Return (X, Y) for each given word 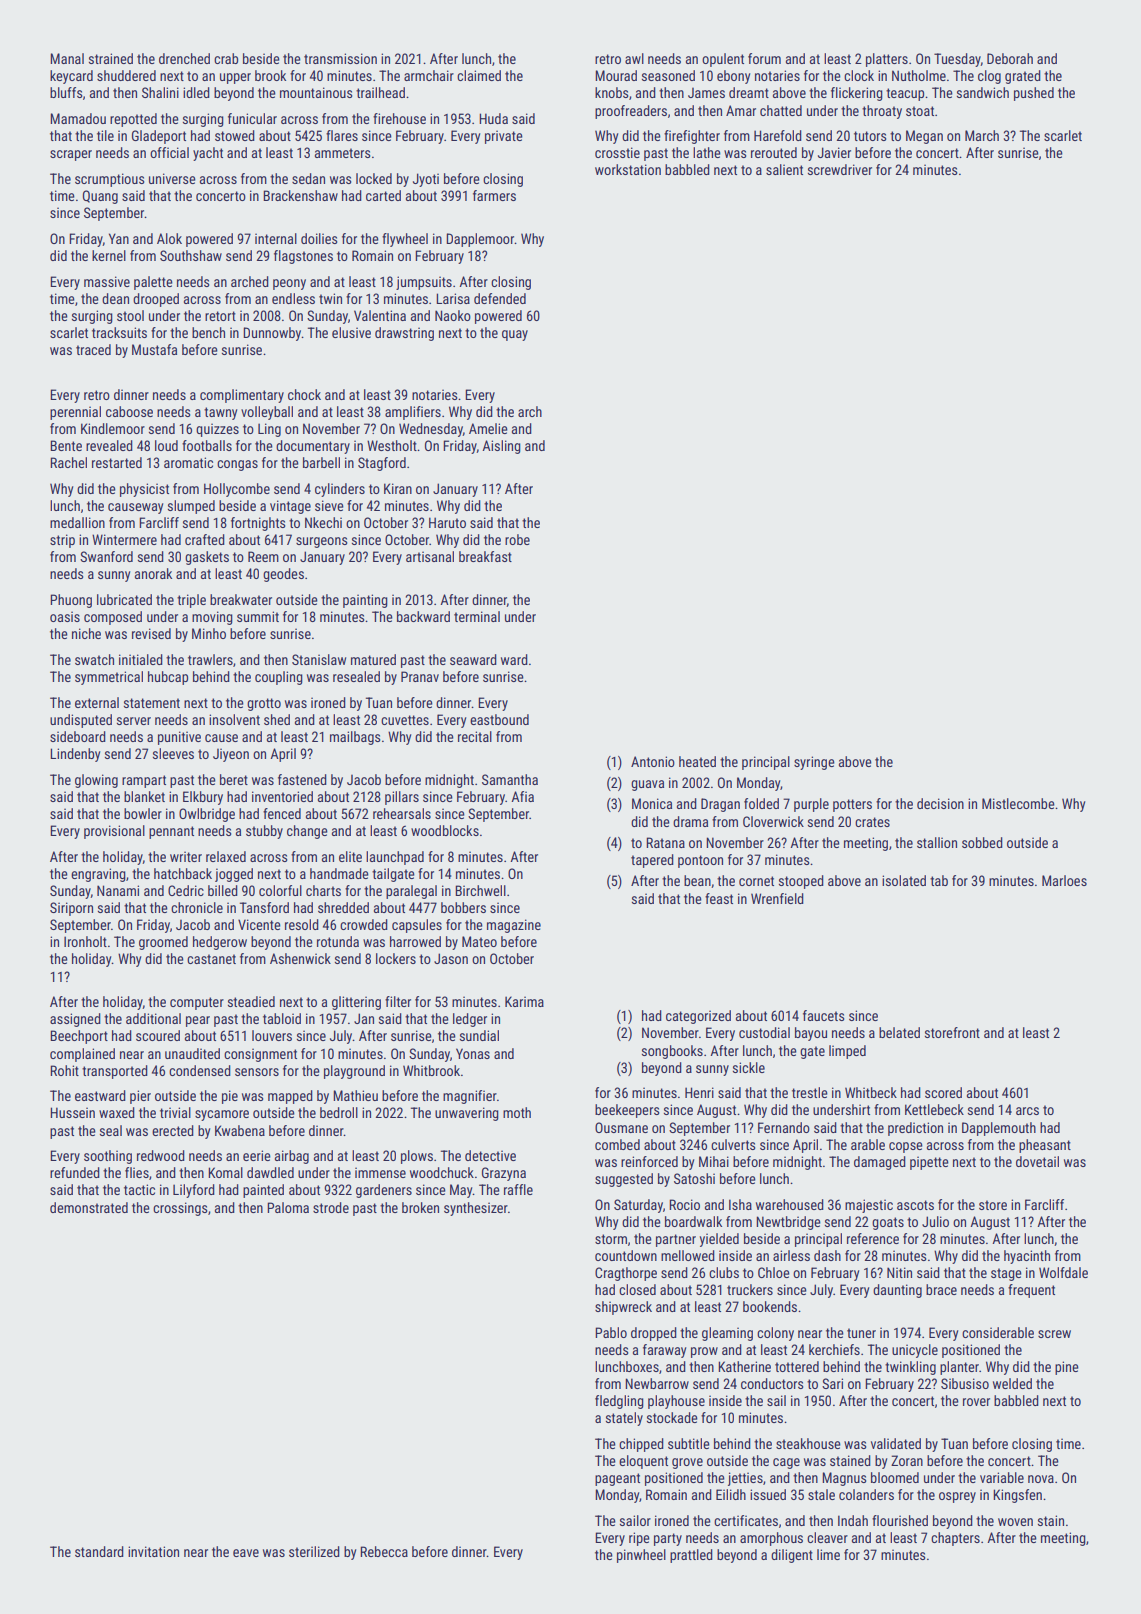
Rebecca (384, 1551)
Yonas (473, 1053)
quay (515, 335)
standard (99, 1551)
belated (899, 1032)
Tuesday (957, 60)
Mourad (616, 75)
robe (517, 539)
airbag (292, 1157)
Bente (66, 445)
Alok (169, 238)
